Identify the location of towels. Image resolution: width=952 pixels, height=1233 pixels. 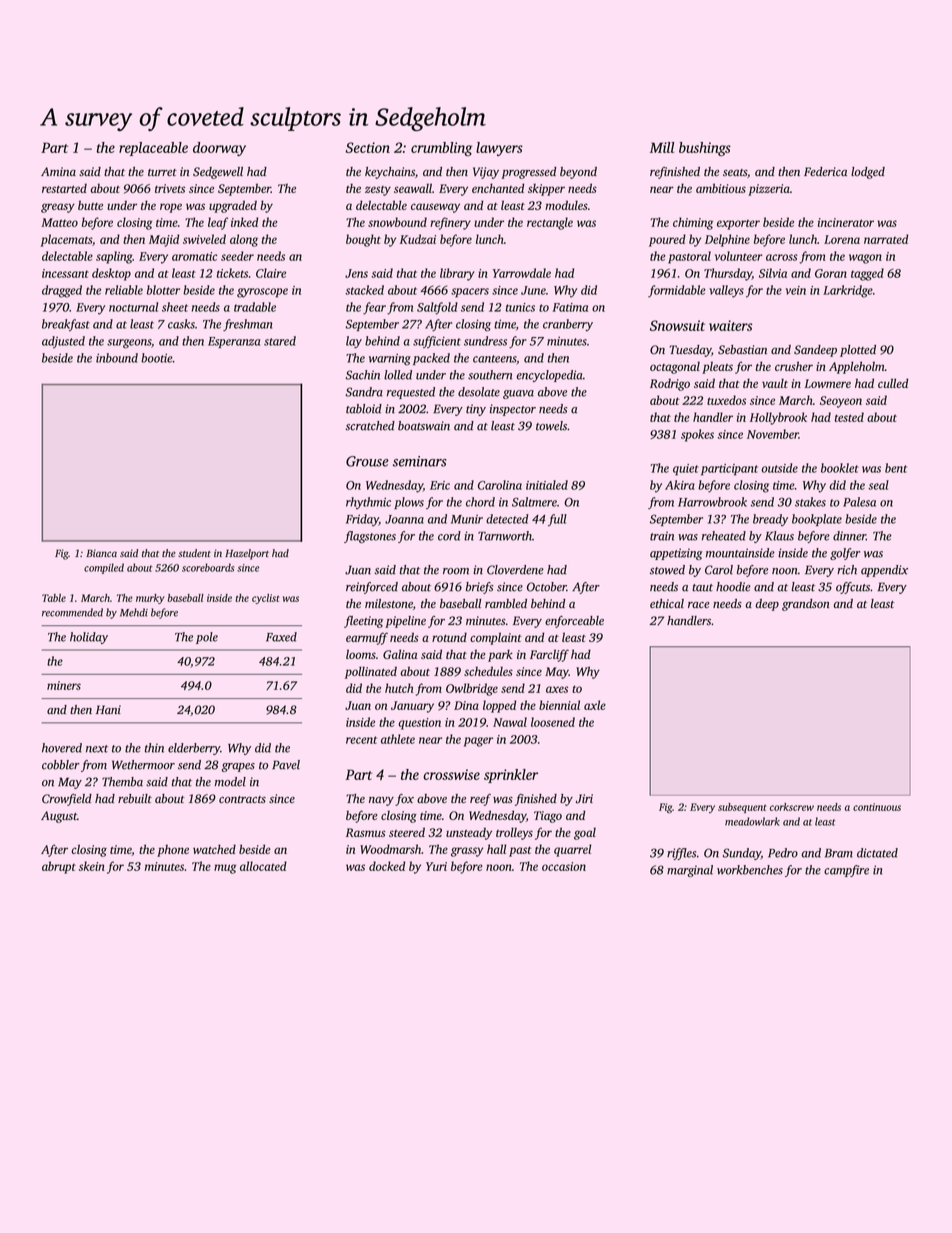
(551, 426).
